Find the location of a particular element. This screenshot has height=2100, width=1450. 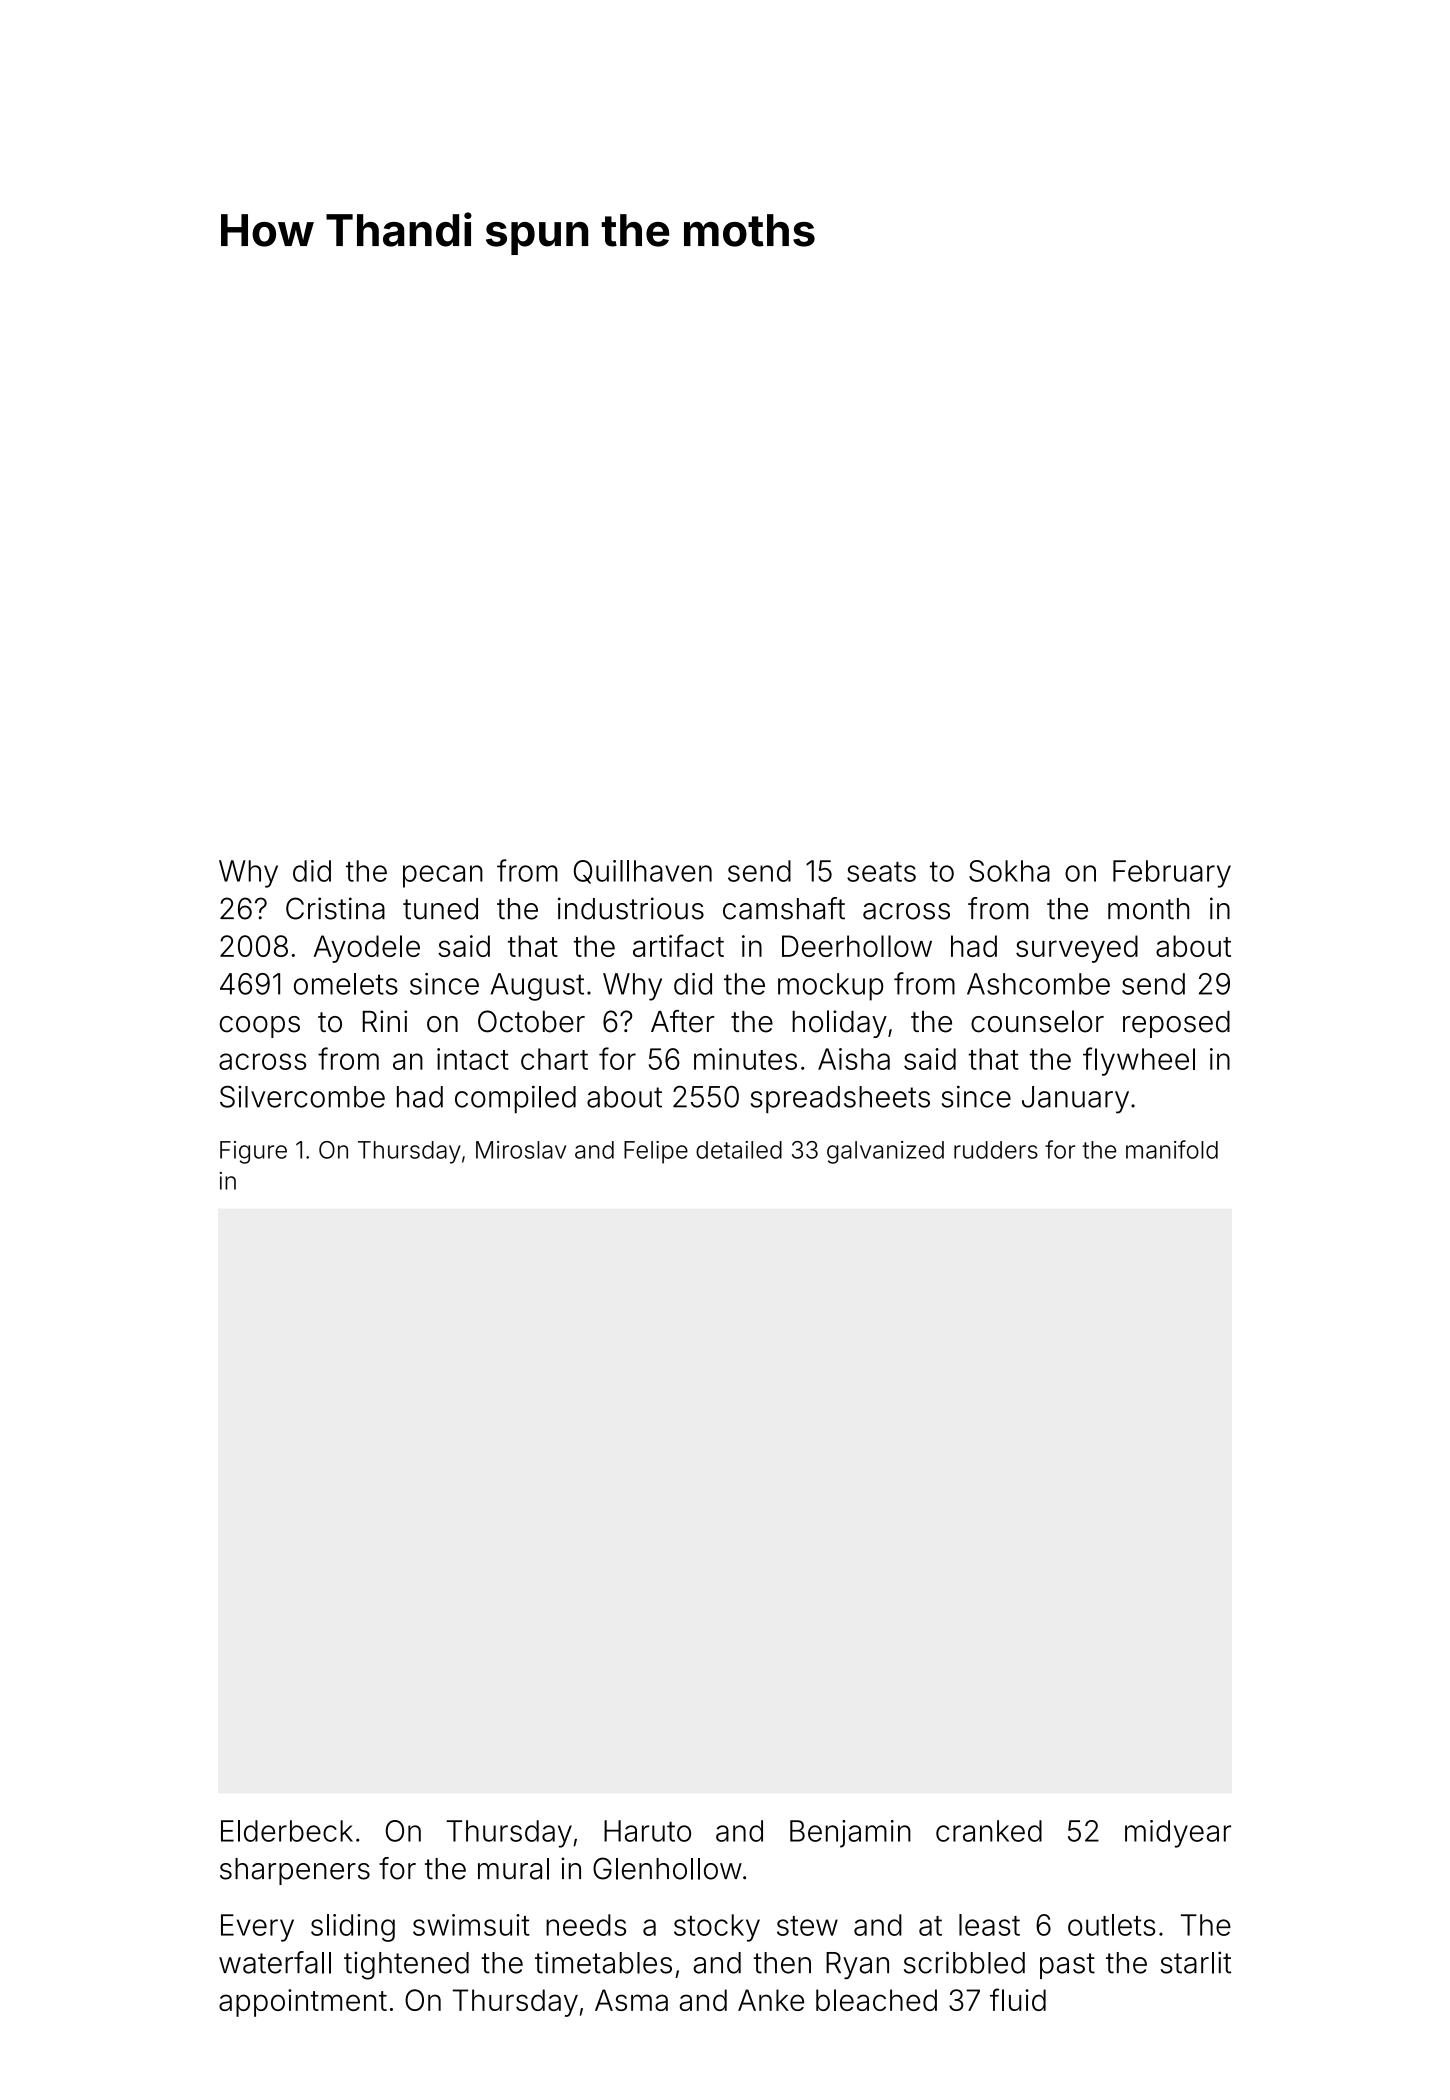

Asma is located at coordinates (631, 2000).
